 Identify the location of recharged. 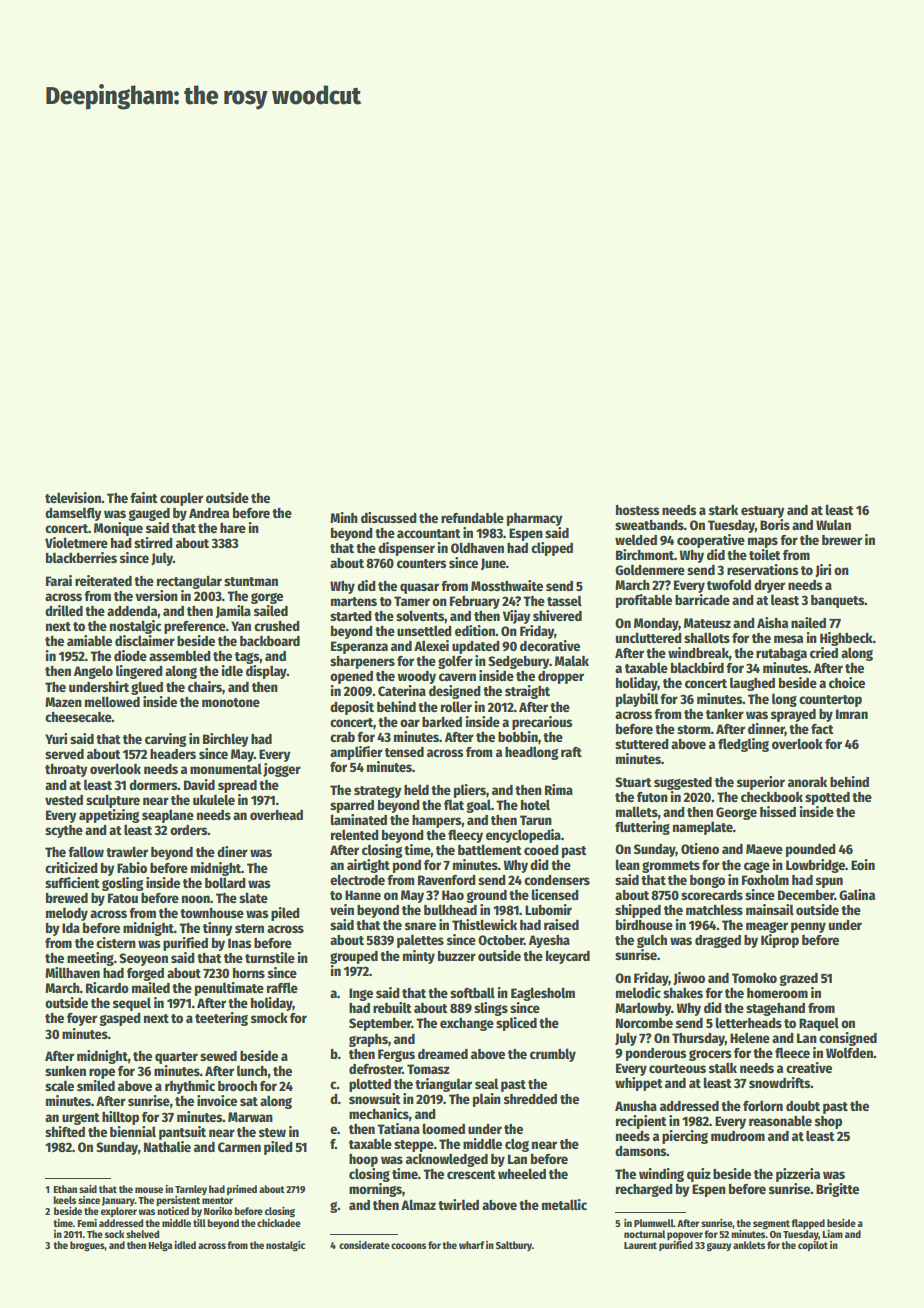
(644, 1190).
